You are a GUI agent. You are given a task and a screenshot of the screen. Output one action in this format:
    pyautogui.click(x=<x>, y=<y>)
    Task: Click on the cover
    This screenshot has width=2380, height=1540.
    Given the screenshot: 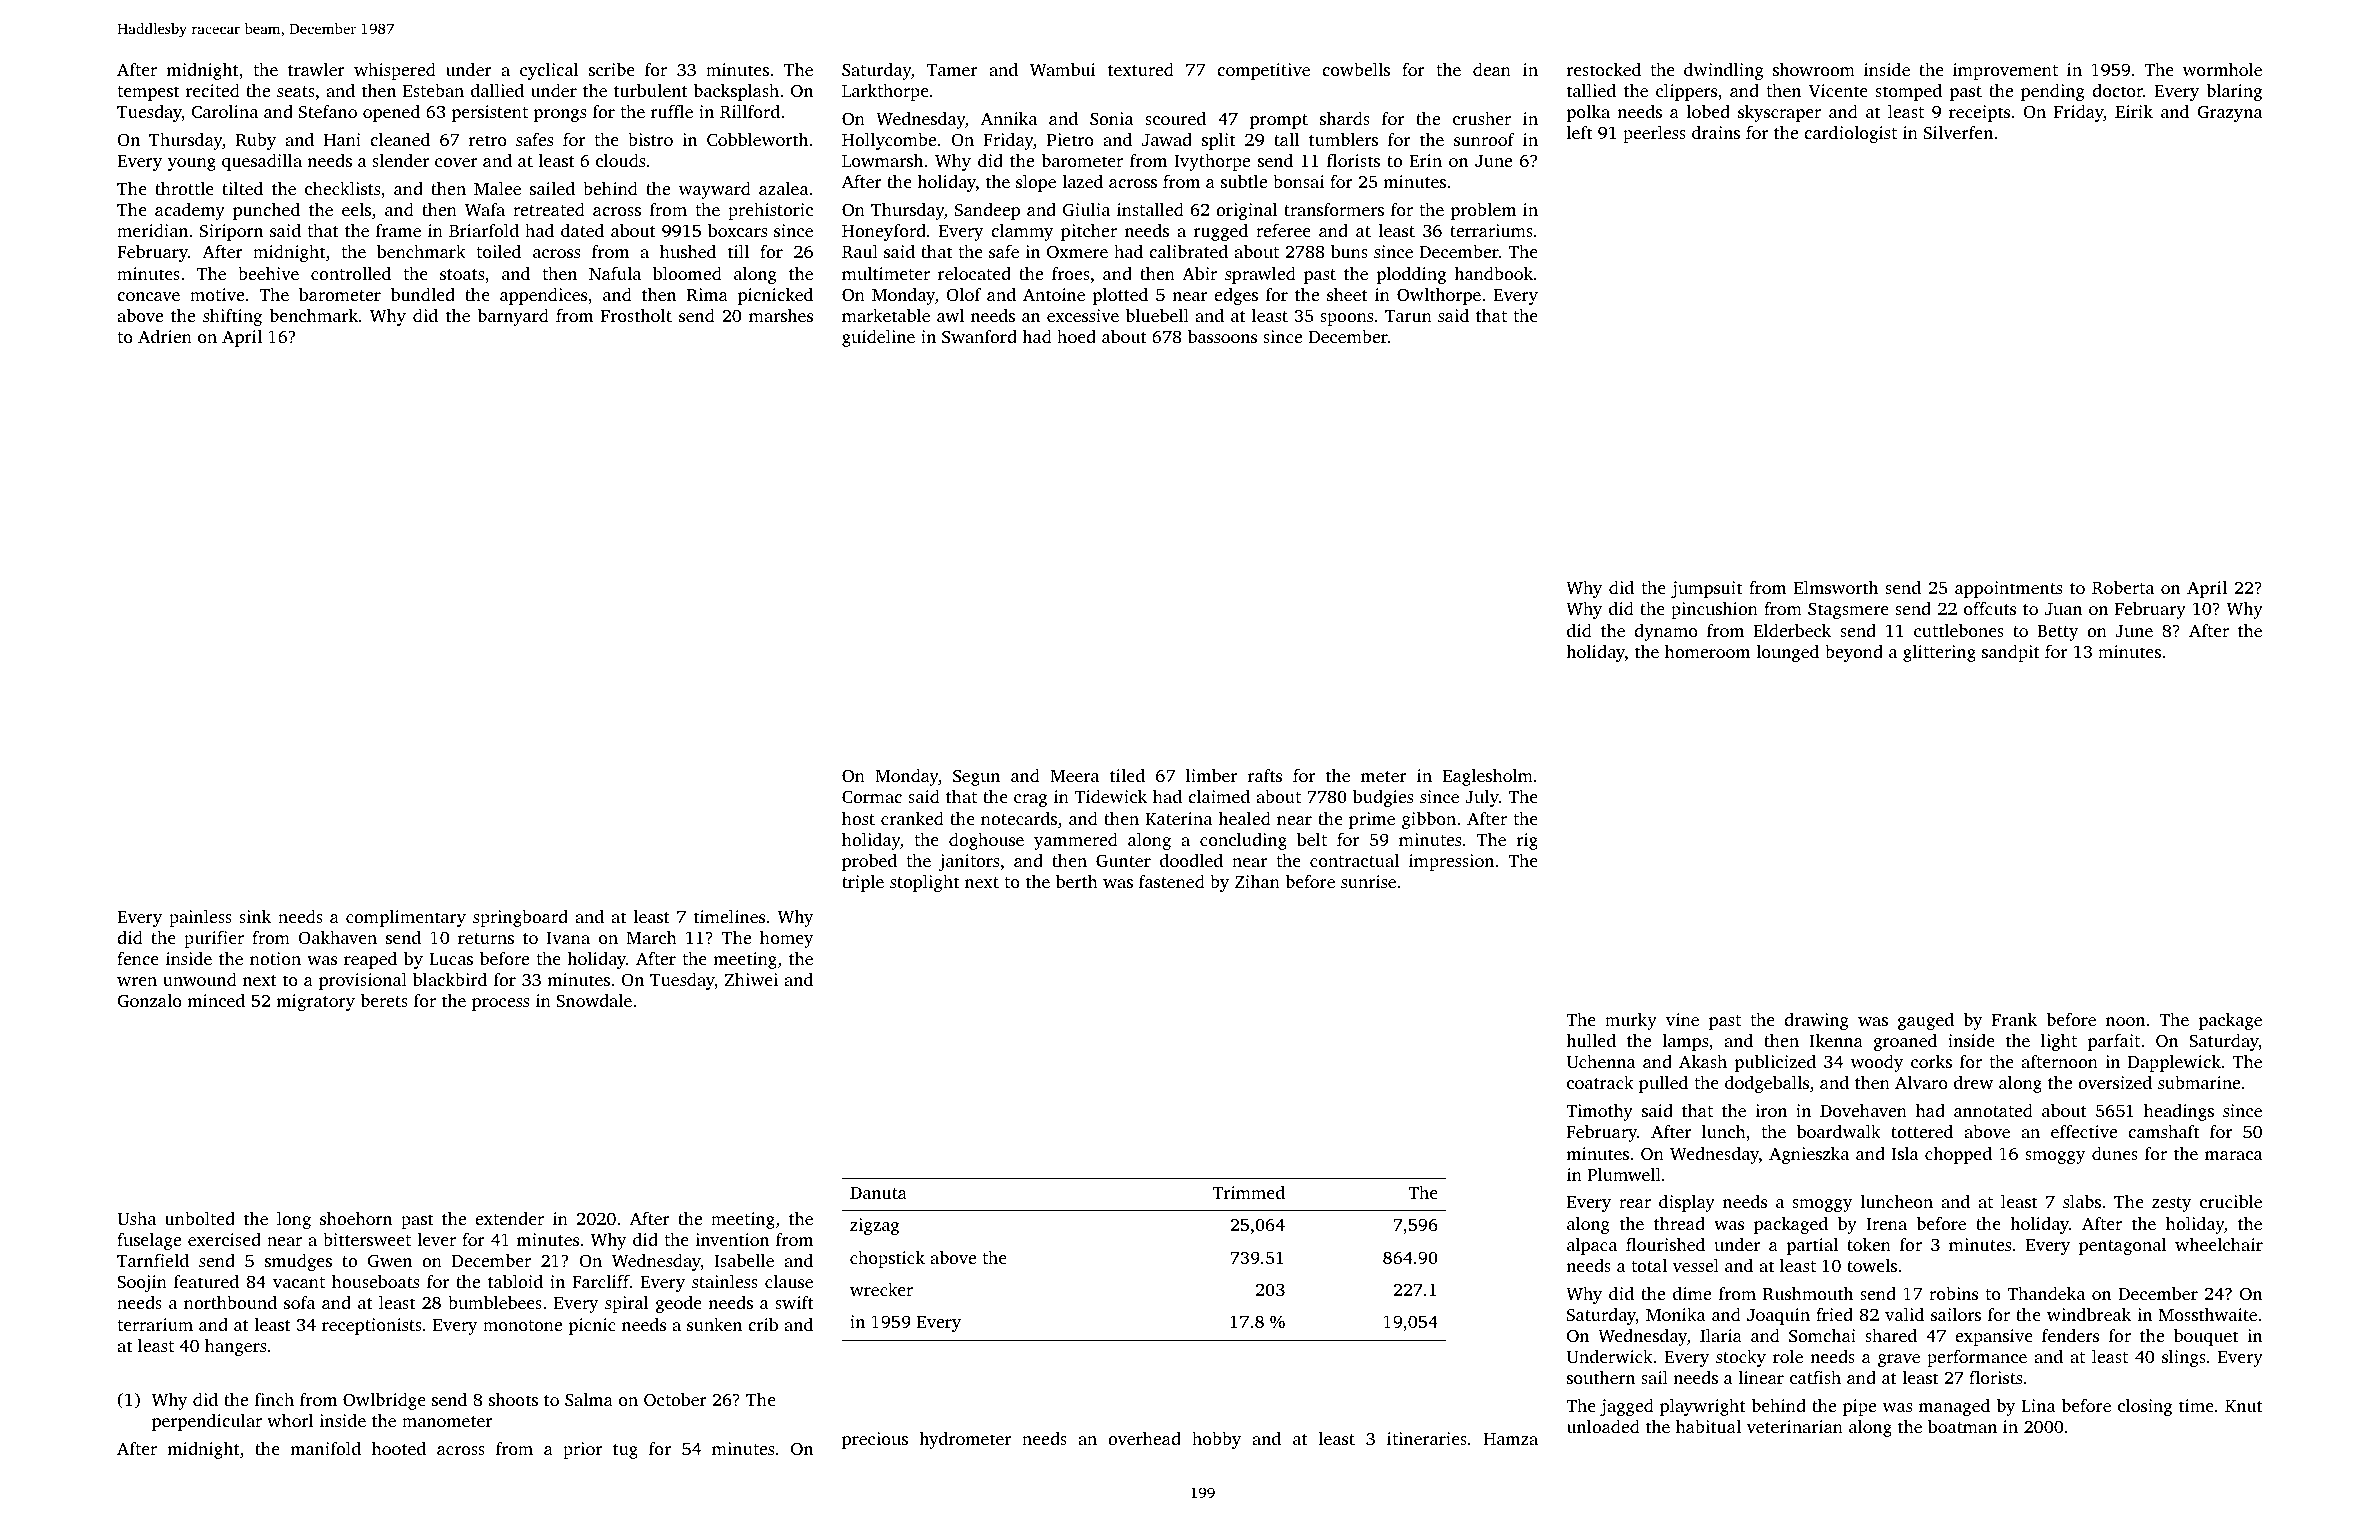 What is the action you would take?
    pyautogui.click(x=456, y=162)
